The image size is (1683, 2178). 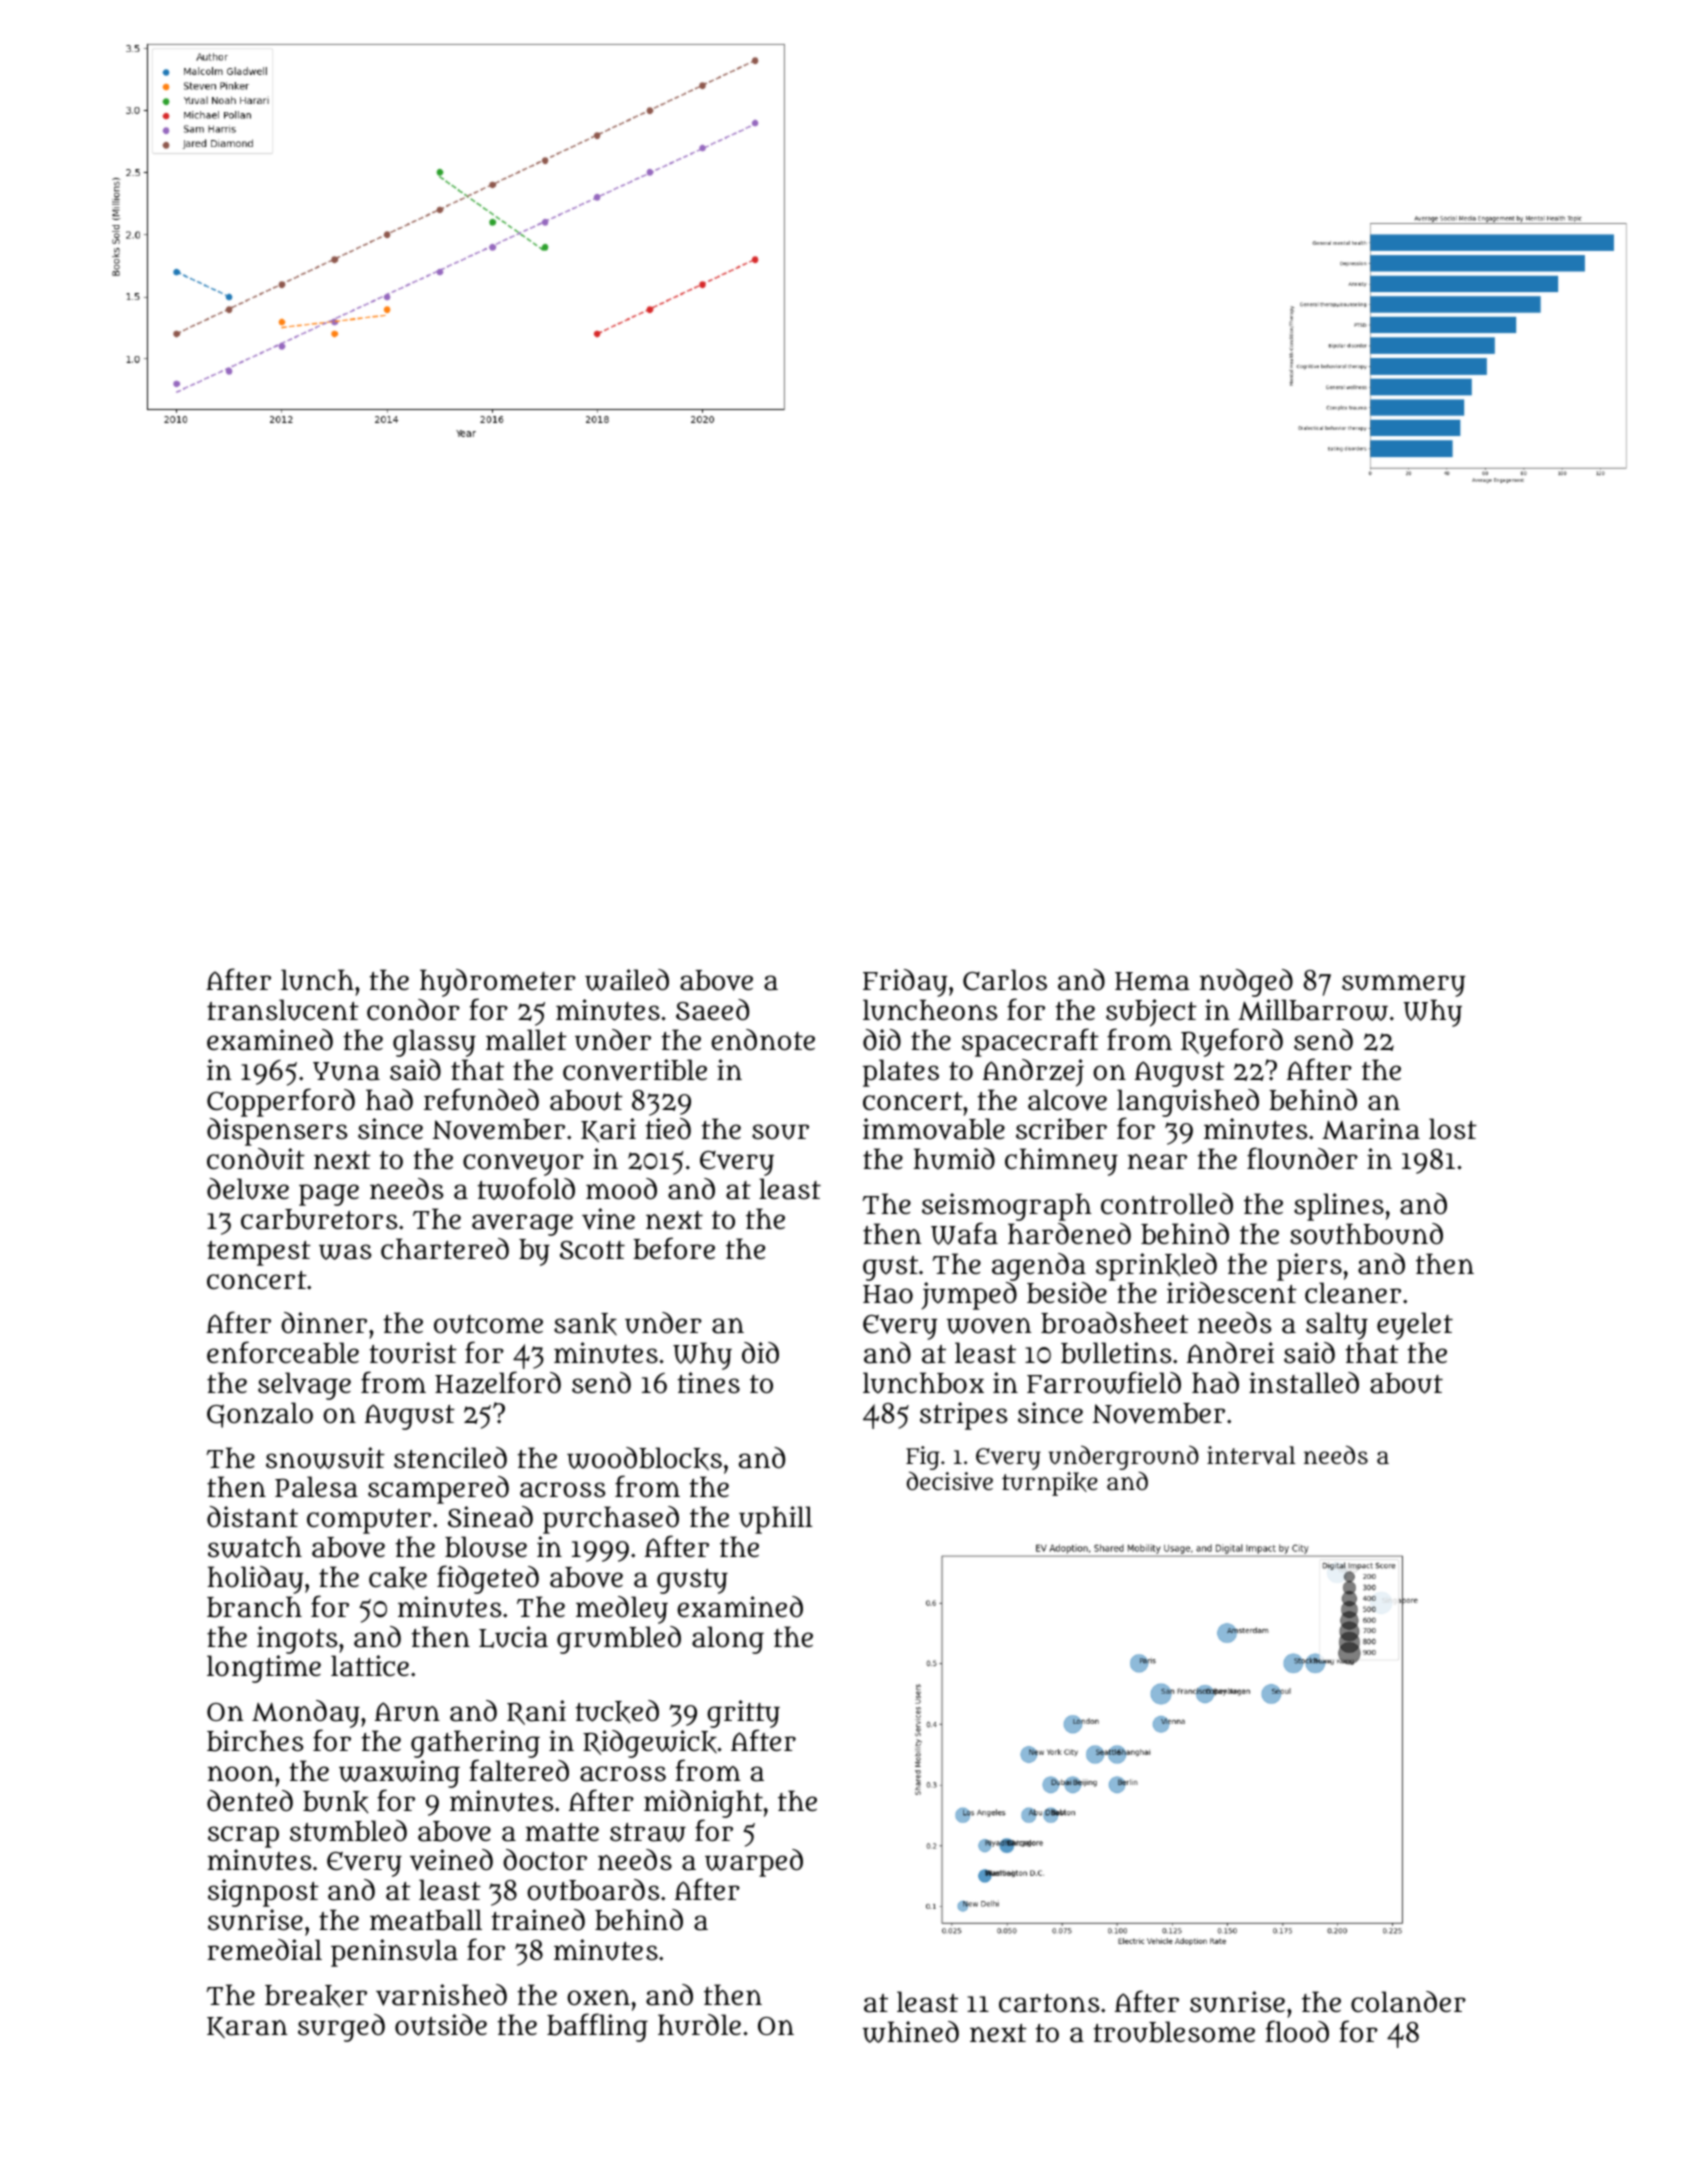 What do you see at coordinates (1366, 1234) in the screenshot?
I see `southbound` at bounding box center [1366, 1234].
